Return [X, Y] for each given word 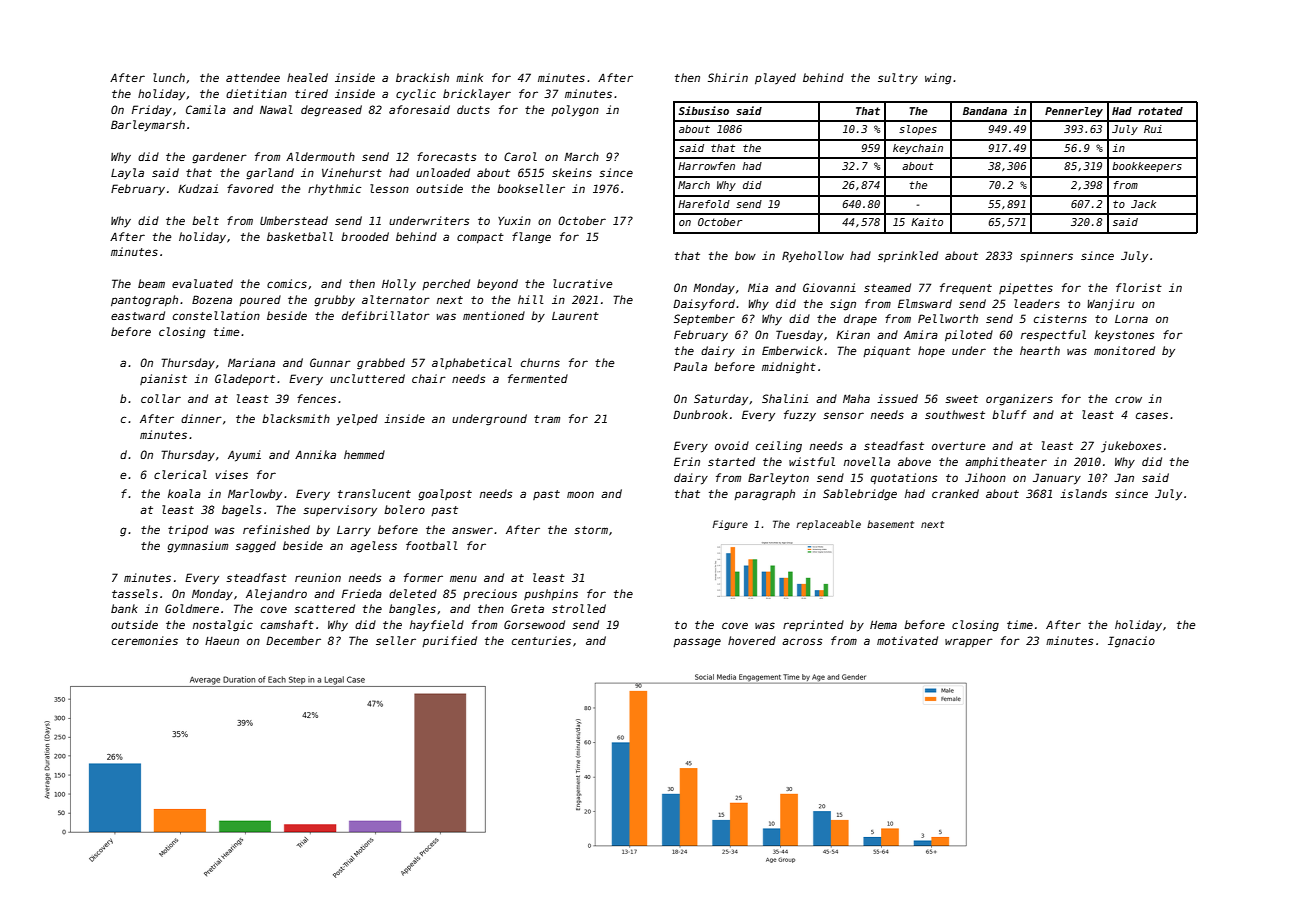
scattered [324, 608]
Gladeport [245, 379]
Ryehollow [813, 257]
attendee [253, 77]
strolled [579, 608]
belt [205, 220]
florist [1139, 287]
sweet [961, 399]
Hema [883, 625]
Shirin [728, 77]
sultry [898, 79]
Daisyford [704, 305]
